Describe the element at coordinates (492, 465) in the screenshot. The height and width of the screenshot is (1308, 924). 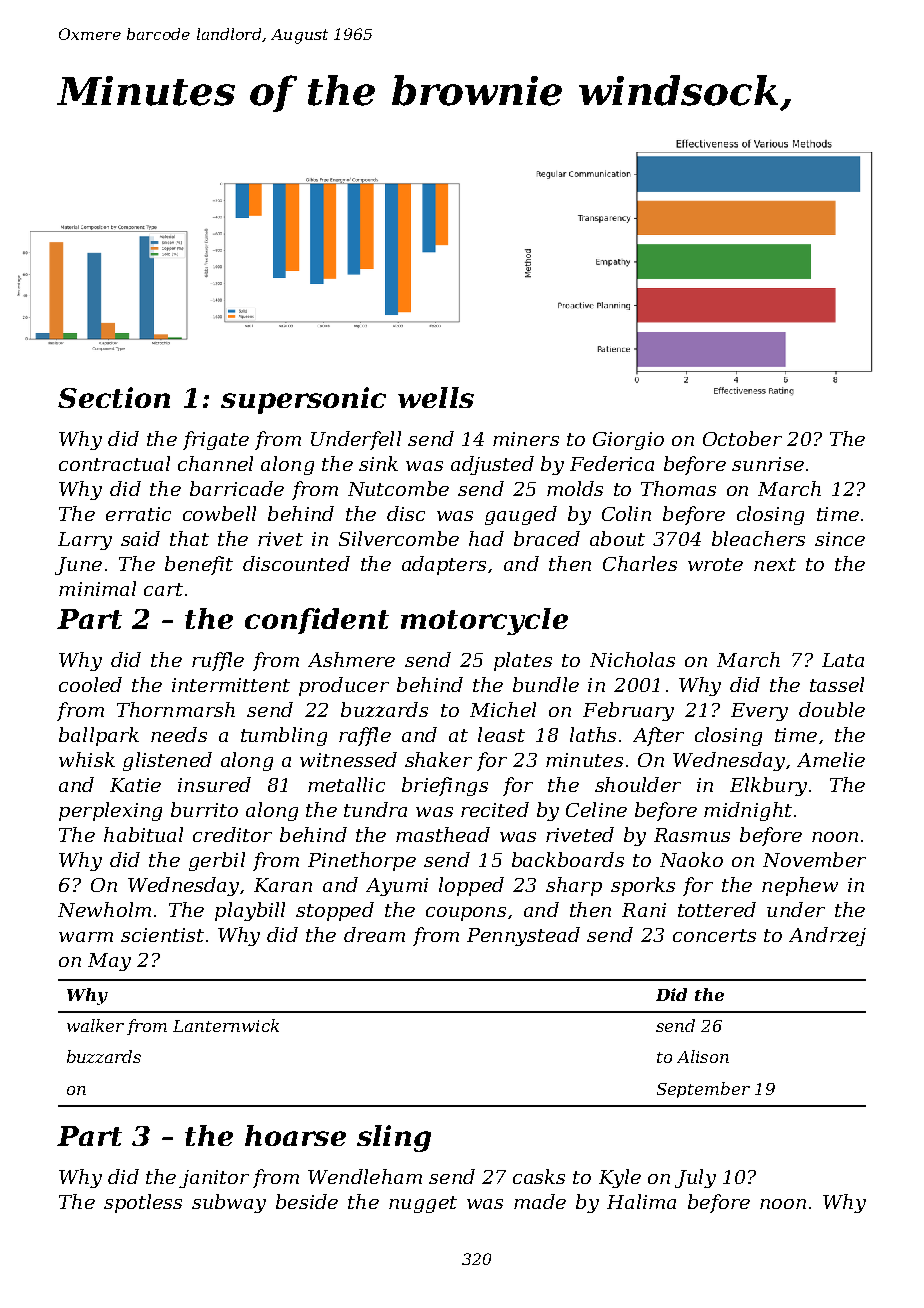
I see `adjusted` at that location.
